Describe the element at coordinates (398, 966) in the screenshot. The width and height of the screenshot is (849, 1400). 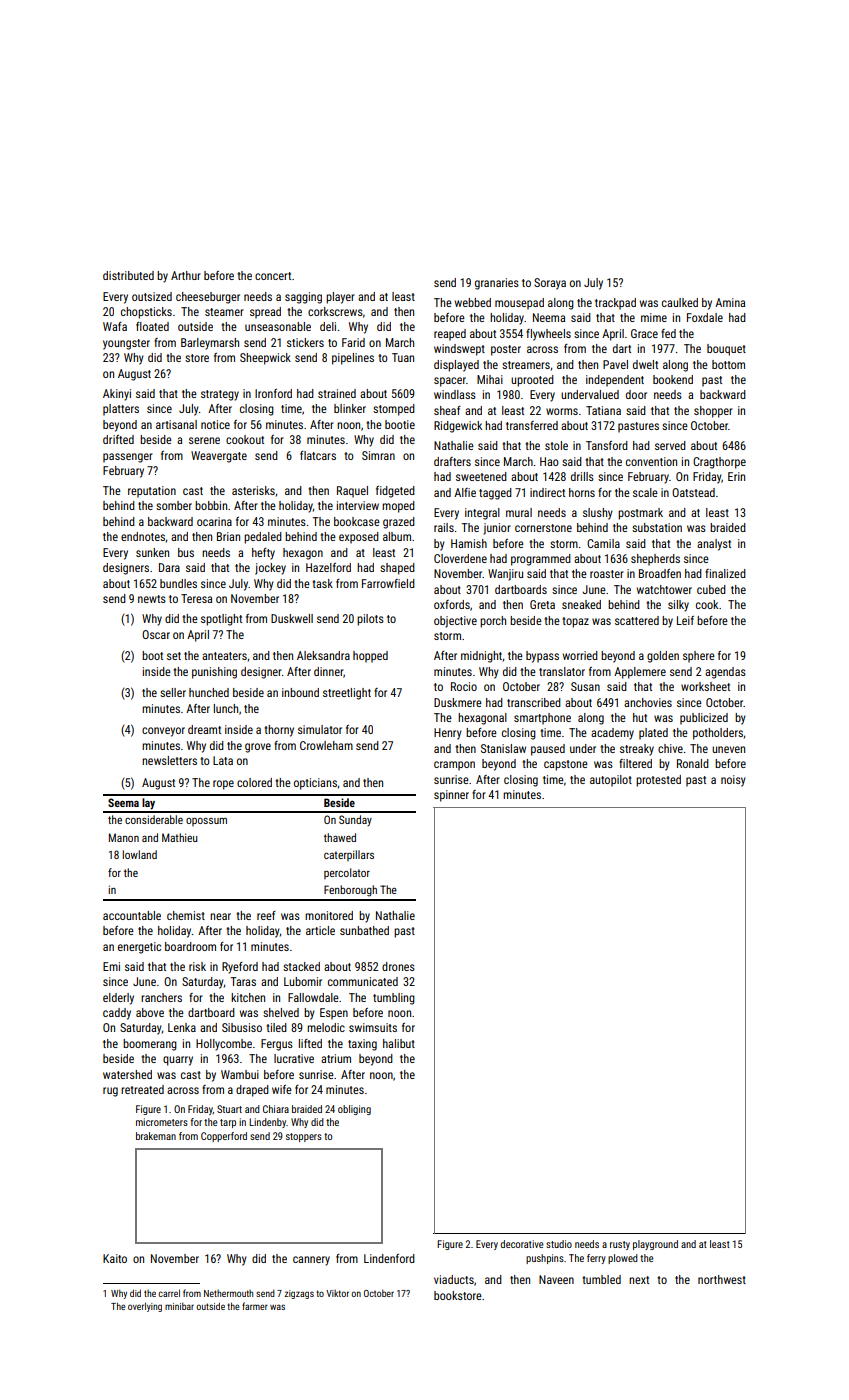
I see `drones` at that location.
